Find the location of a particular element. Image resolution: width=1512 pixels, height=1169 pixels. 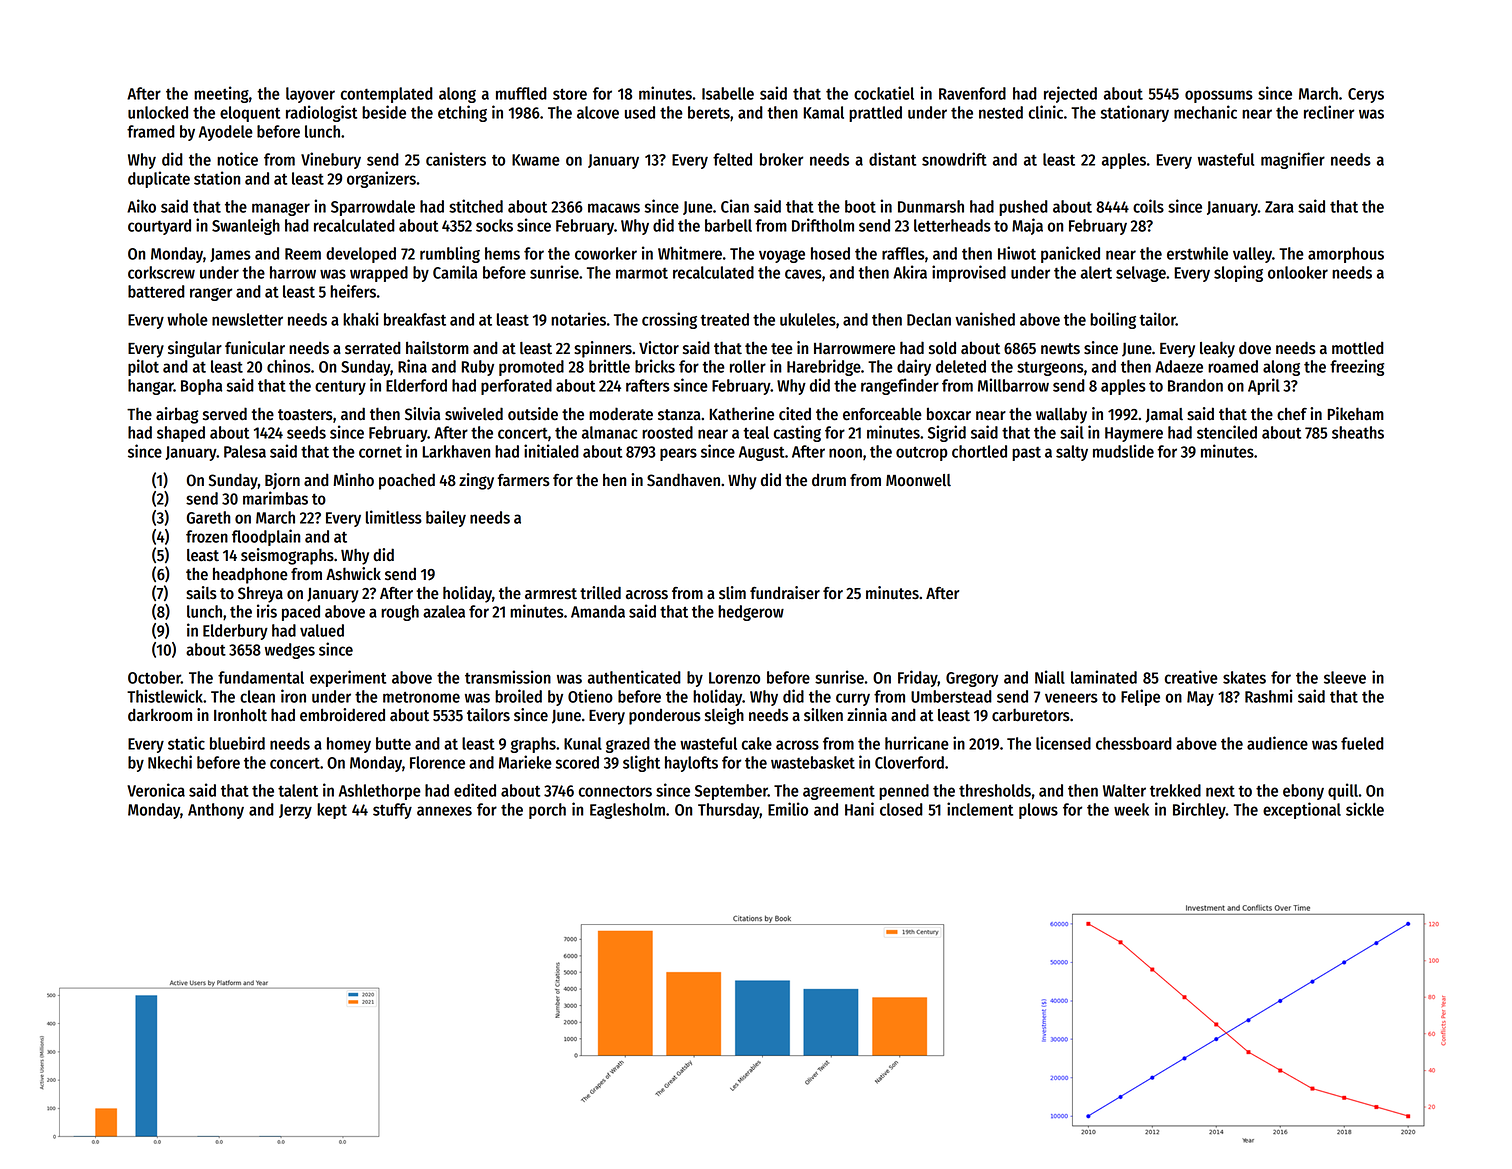

onlooker is located at coordinates (1298, 272).
